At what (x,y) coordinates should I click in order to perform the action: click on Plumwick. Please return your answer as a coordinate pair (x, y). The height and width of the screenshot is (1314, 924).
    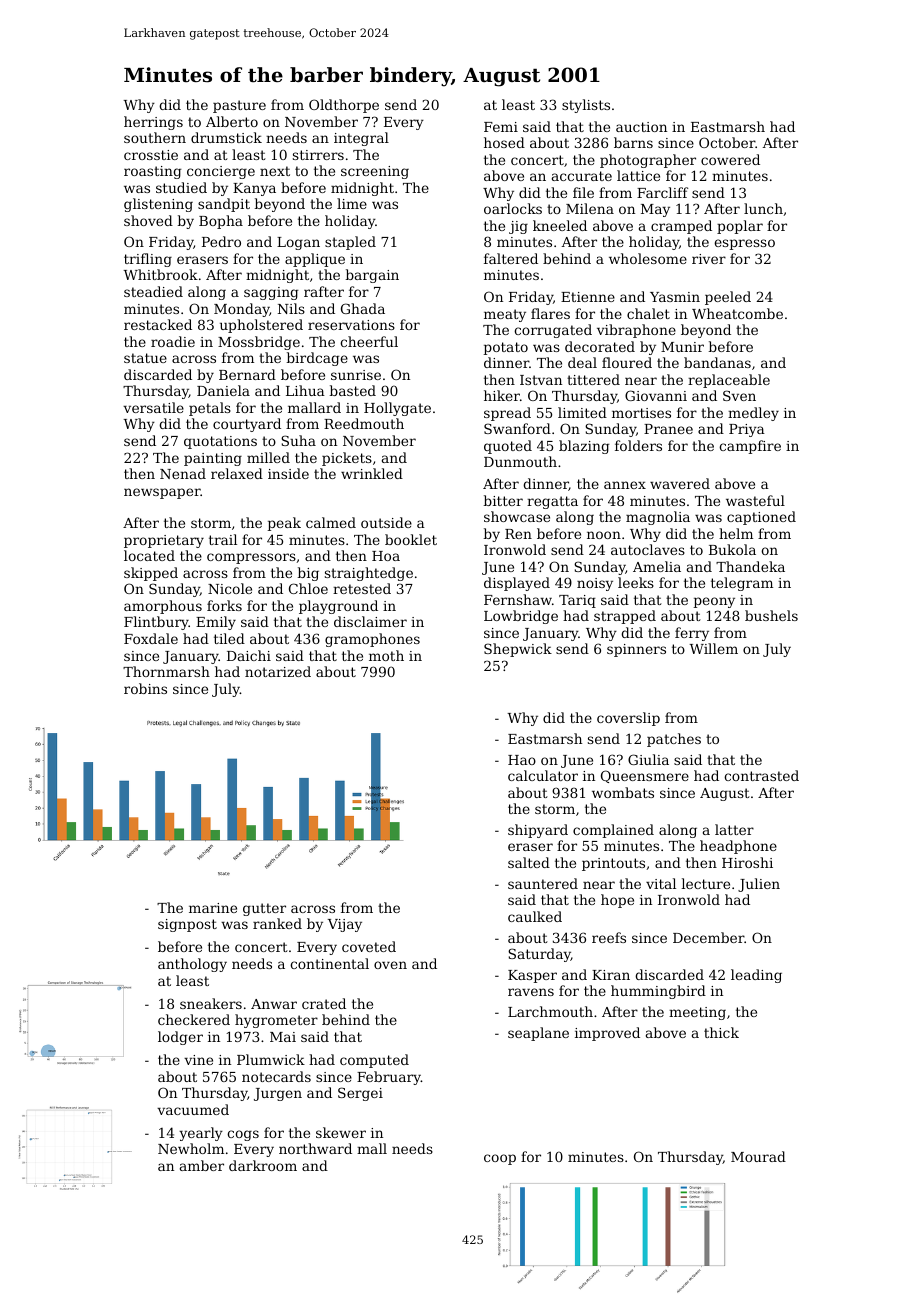
    Looking at the image, I should click on (271, 1059).
